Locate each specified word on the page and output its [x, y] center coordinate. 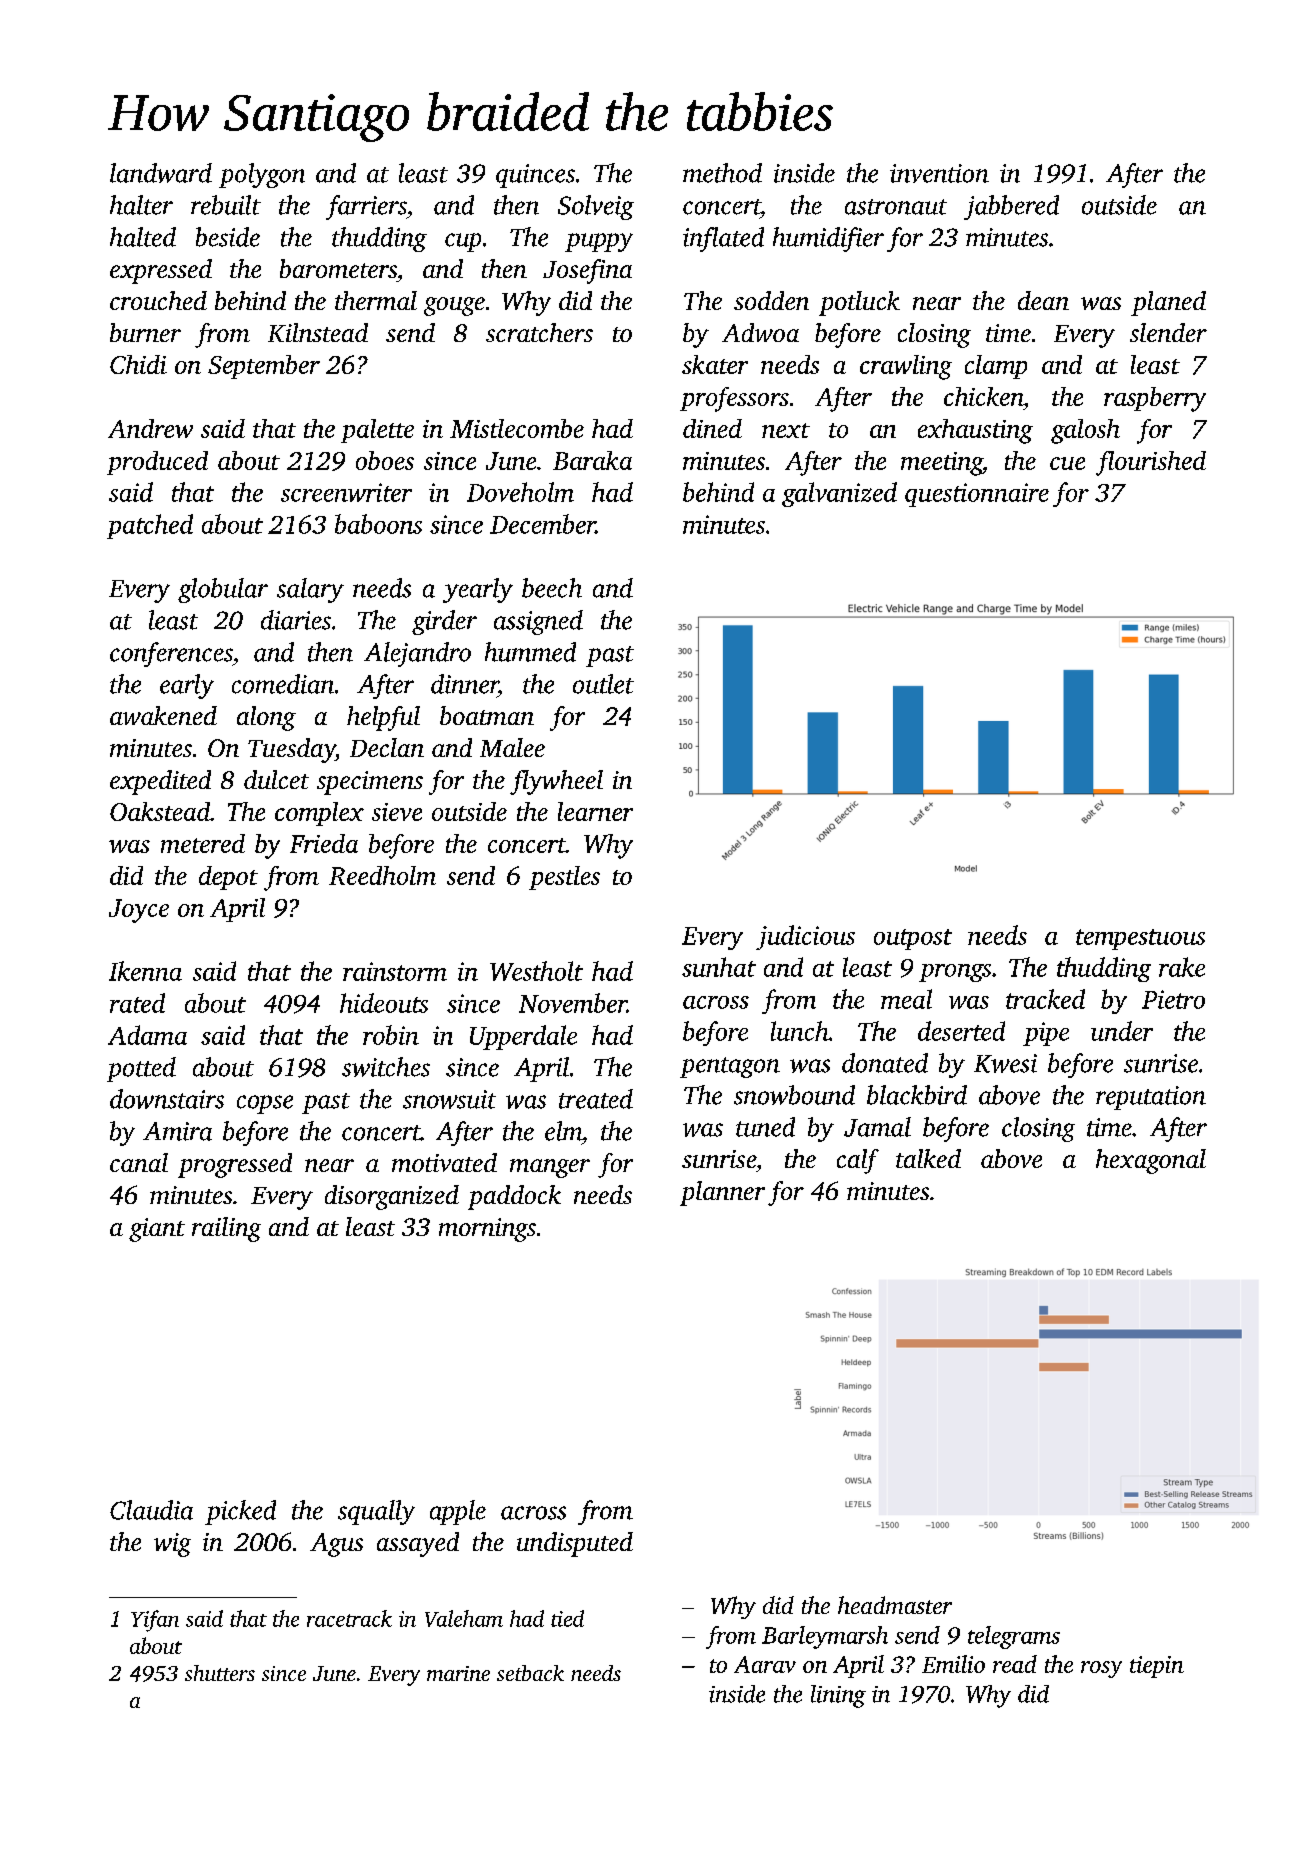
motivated [444, 1162]
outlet [603, 684]
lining [838, 1696]
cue [1067, 463]
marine [458, 1673]
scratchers [539, 332]
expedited [160, 782]
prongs [955, 973]
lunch [800, 1031]
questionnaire [977, 495]
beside [228, 237]
